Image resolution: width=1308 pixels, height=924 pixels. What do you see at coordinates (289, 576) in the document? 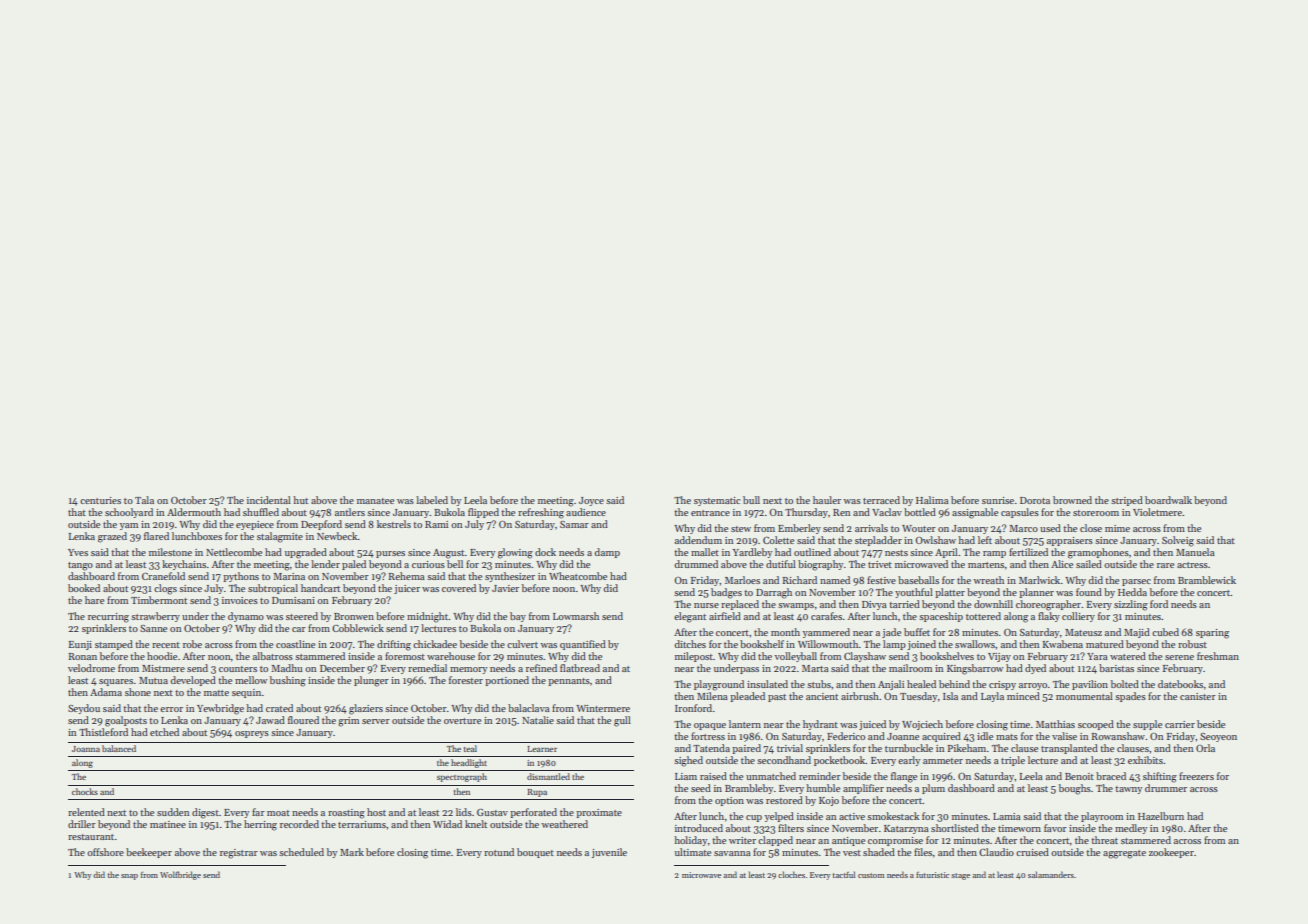
I see `Marina` at bounding box center [289, 576].
